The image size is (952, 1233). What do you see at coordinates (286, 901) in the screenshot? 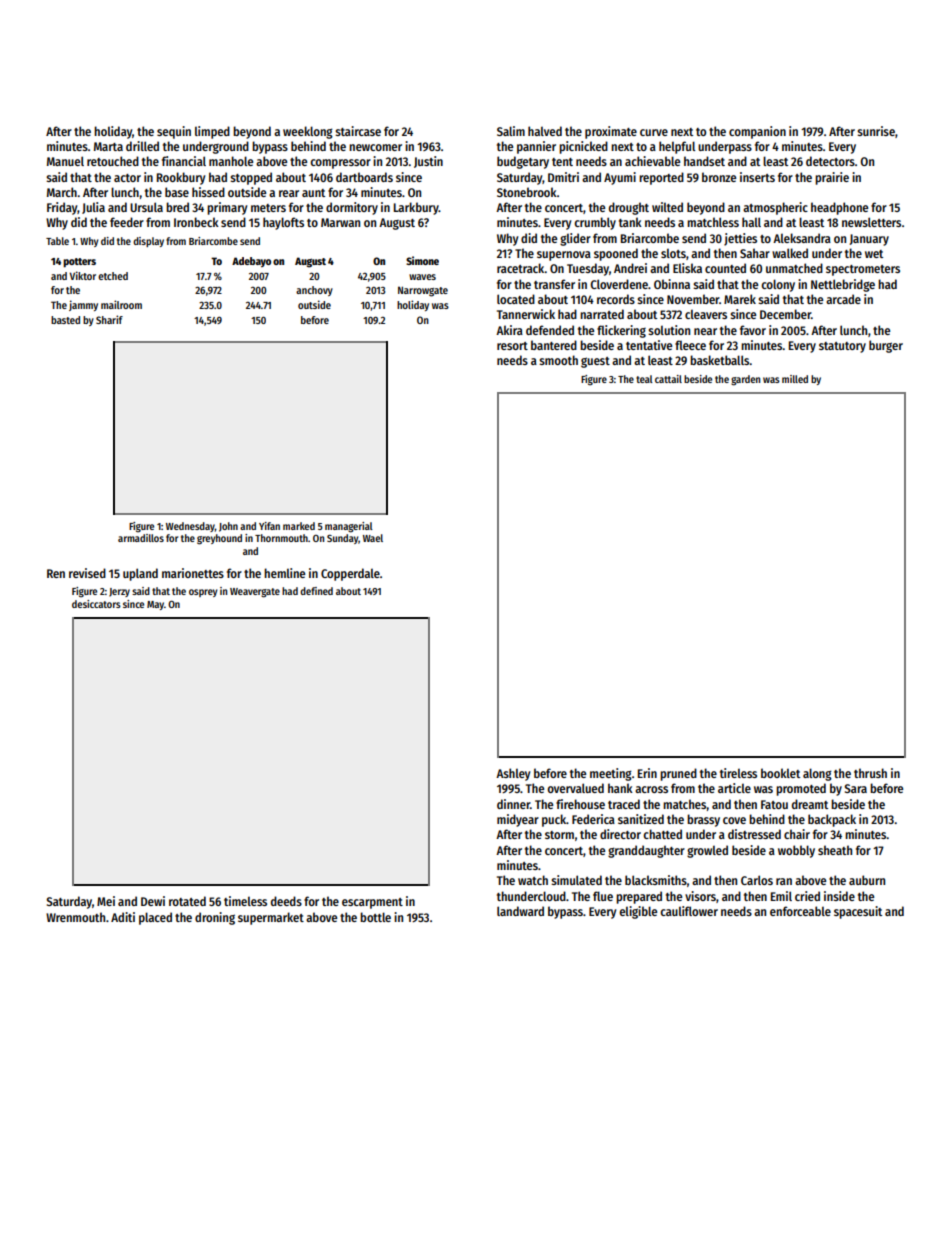
I see `deeds` at bounding box center [286, 901].
